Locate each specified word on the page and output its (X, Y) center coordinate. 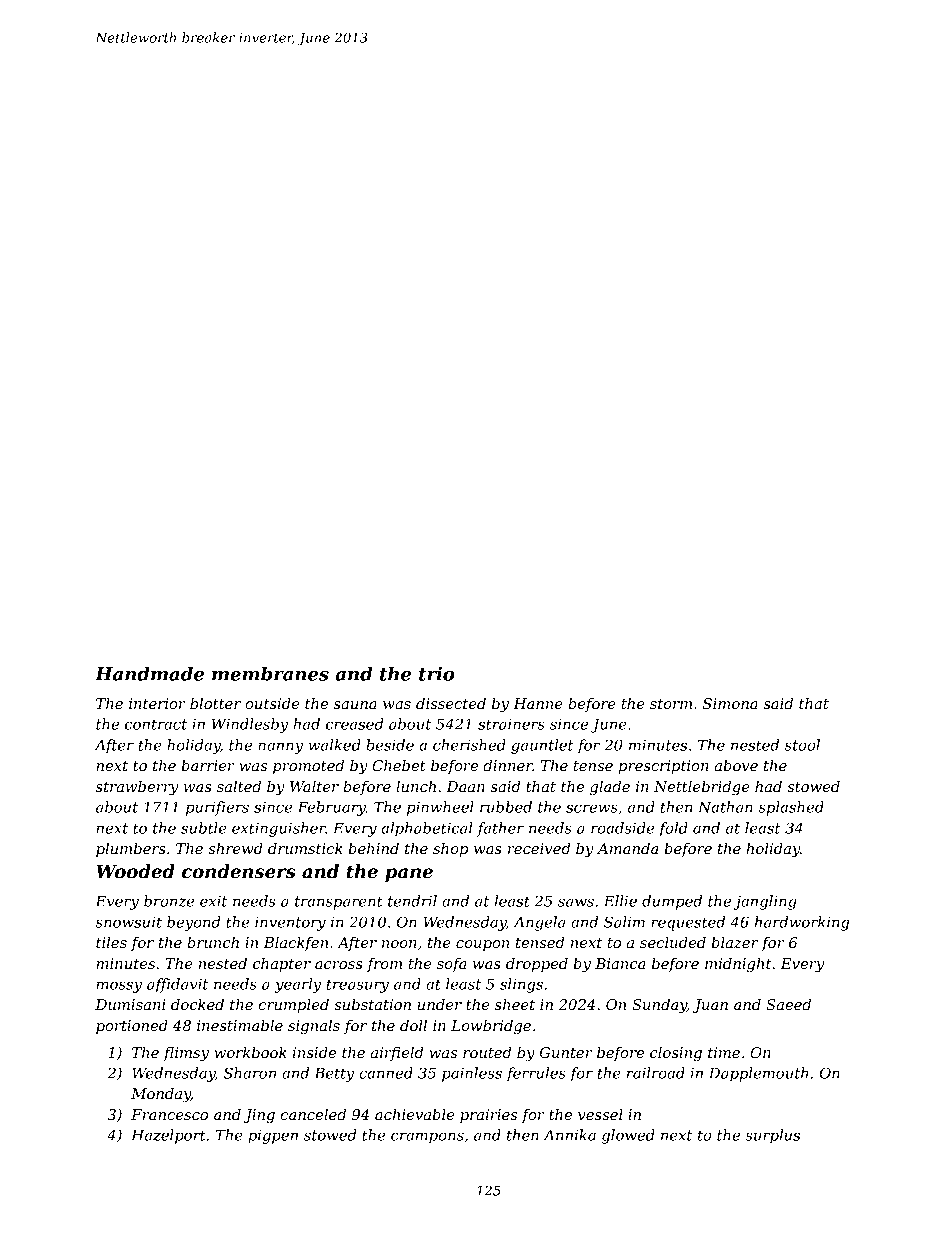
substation (372, 1004)
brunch (213, 942)
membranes (270, 674)
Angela (539, 923)
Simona (730, 703)
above (736, 765)
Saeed (788, 1004)
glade (610, 788)
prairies (488, 1116)
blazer (734, 942)
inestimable (240, 1025)
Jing (259, 1116)
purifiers (217, 808)
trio (437, 674)
